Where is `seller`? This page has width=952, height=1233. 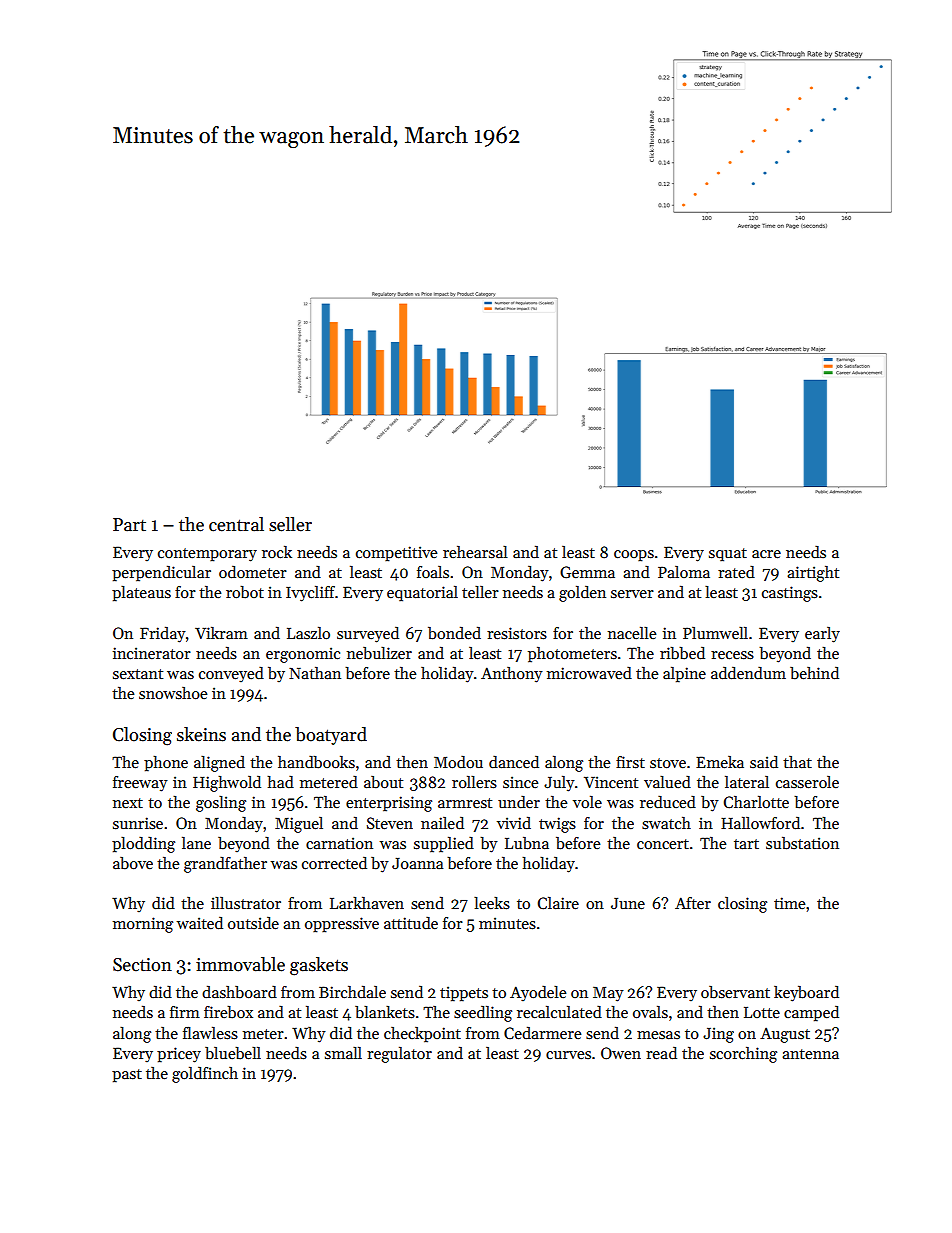
seller is located at coordinates (290, 524).
